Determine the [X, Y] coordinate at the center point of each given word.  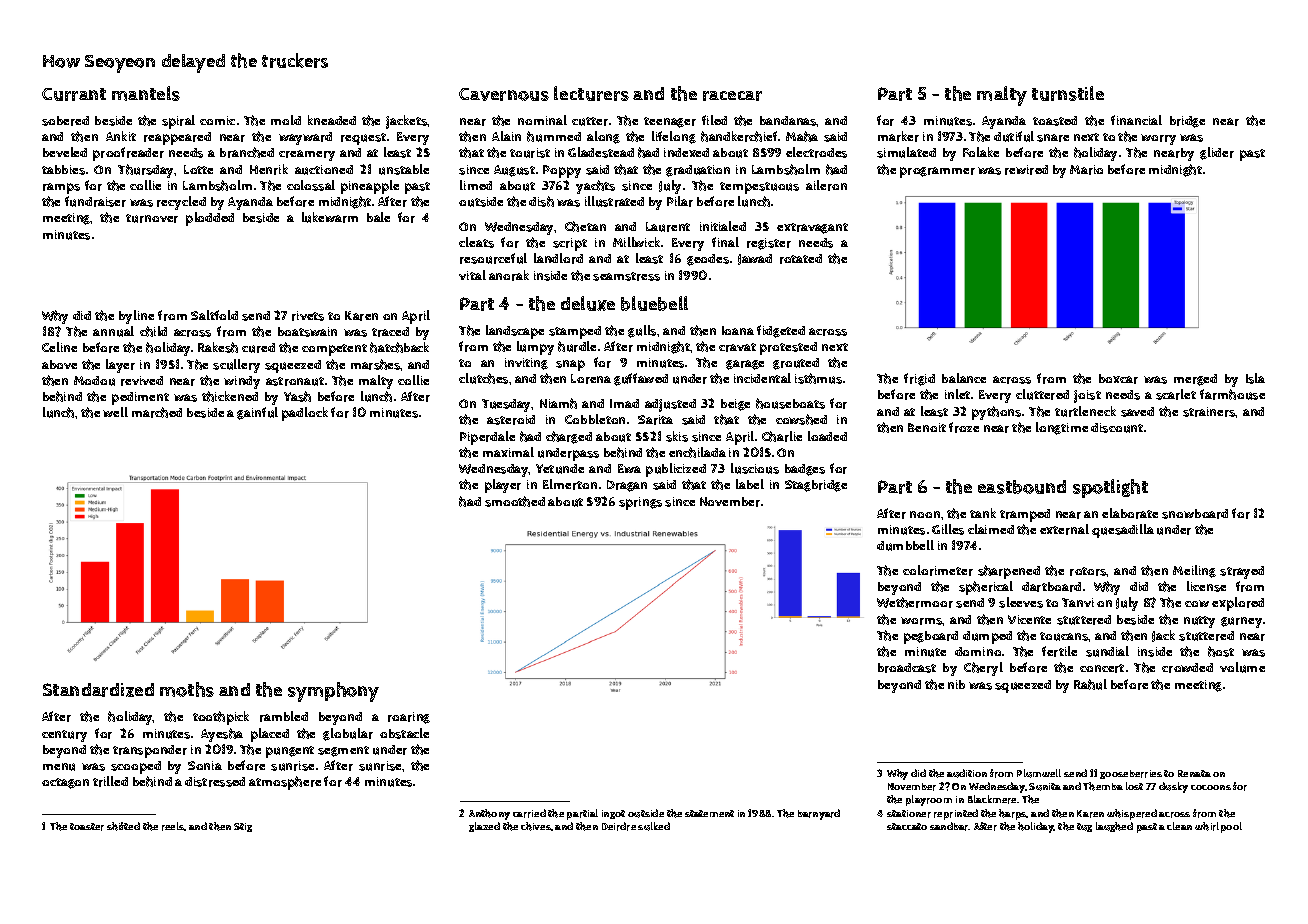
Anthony [489, 814]
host [1221, 651]
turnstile [1068, 93]
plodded [210, 219]
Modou [94, 381]
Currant [74, 94]
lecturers [591, 93]
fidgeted [781, 331]
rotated [801, 259]
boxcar [1118, 379]
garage [745, 365]
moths [187, 689]
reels [173, 826]
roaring [409, 718]
